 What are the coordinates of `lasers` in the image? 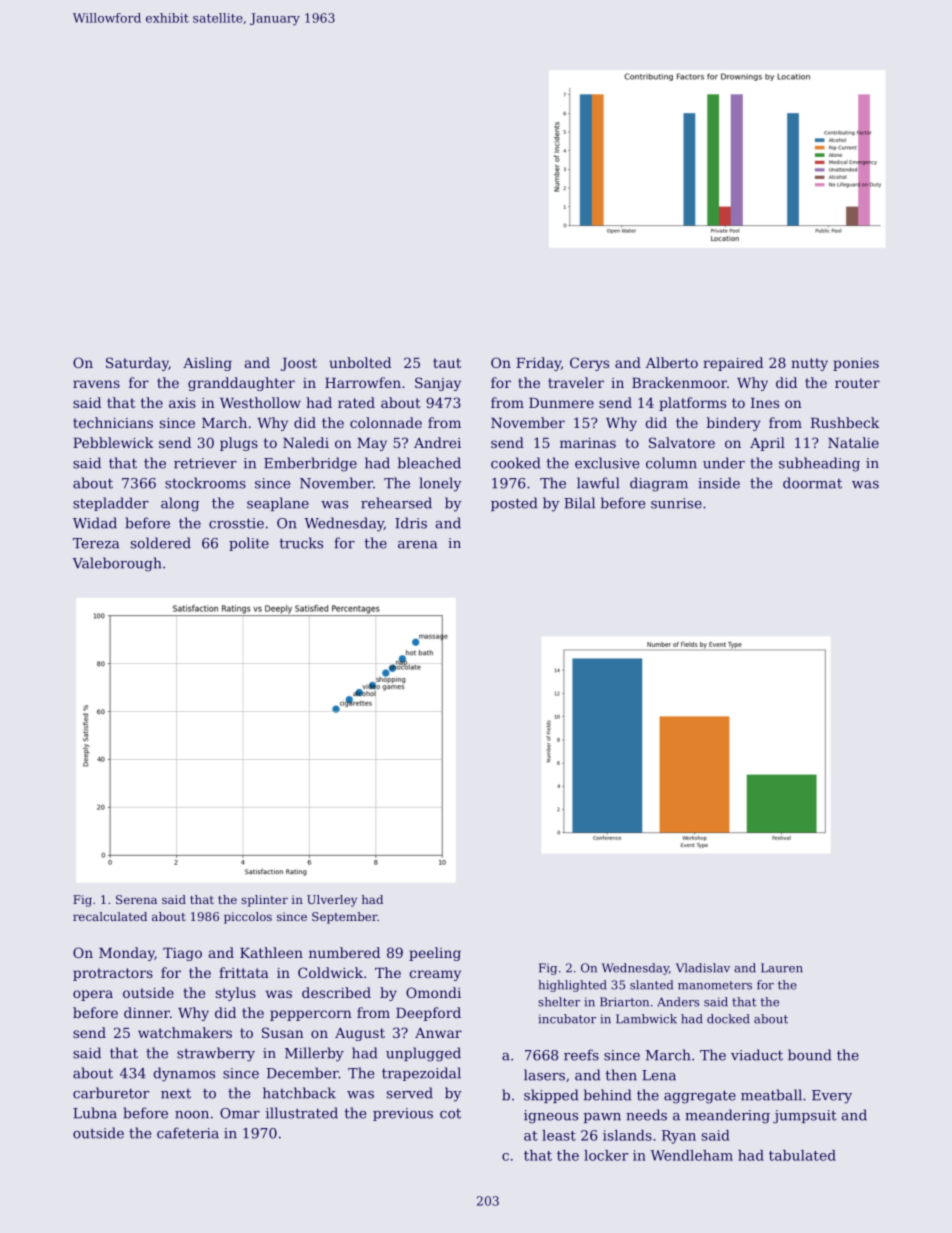 It's located at (544, 1075).
